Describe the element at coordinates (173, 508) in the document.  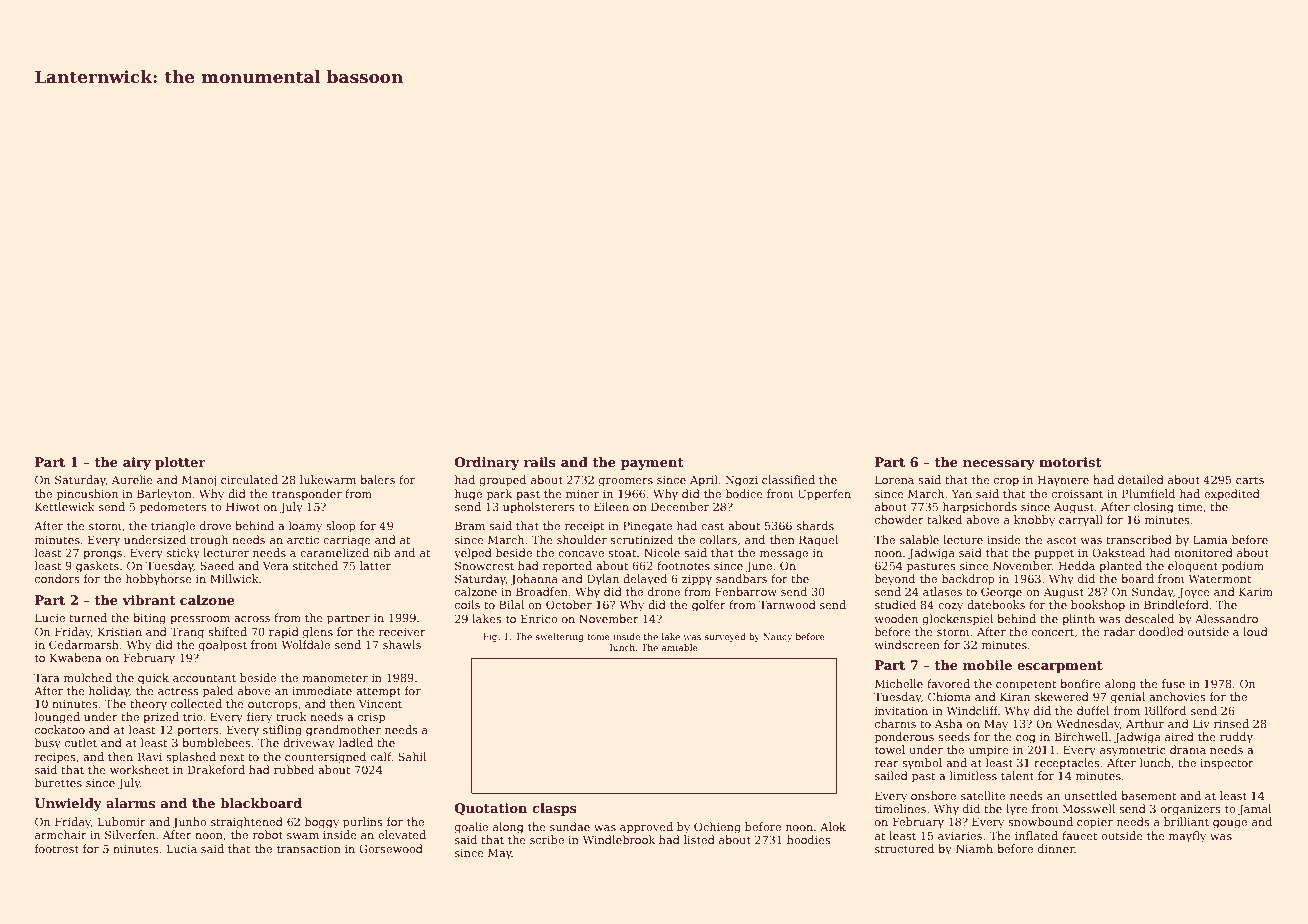
I see `pedometers` at that location.
